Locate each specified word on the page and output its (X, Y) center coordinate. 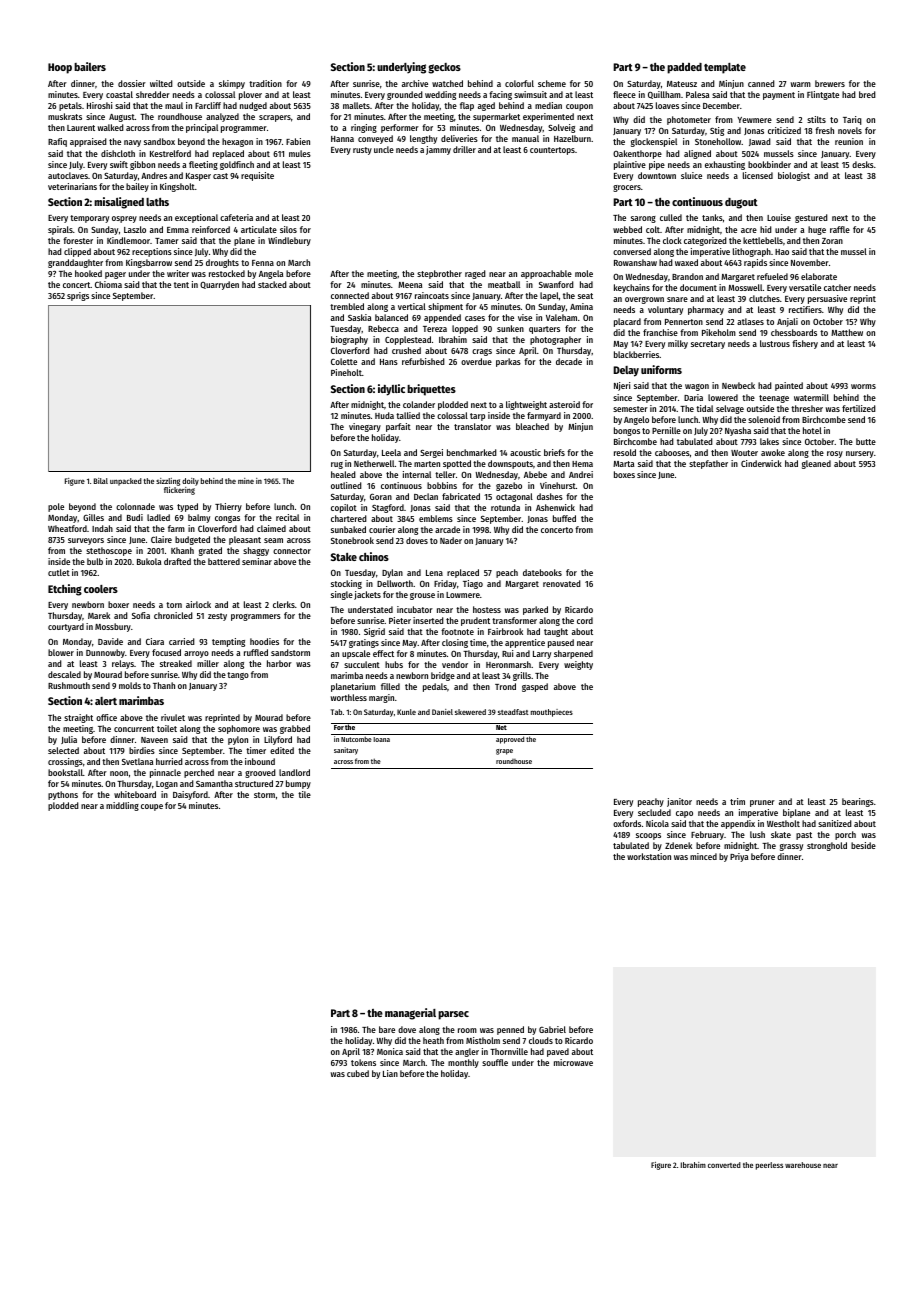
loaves (667, 105)
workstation (649, 856)
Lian (390, 1073)
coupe (152, 807)
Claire (161, 539)
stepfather (708, 464)
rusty (362, 151)
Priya (739, 857)
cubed (358, 1073)
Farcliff (208, 105)
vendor (455, 664)
